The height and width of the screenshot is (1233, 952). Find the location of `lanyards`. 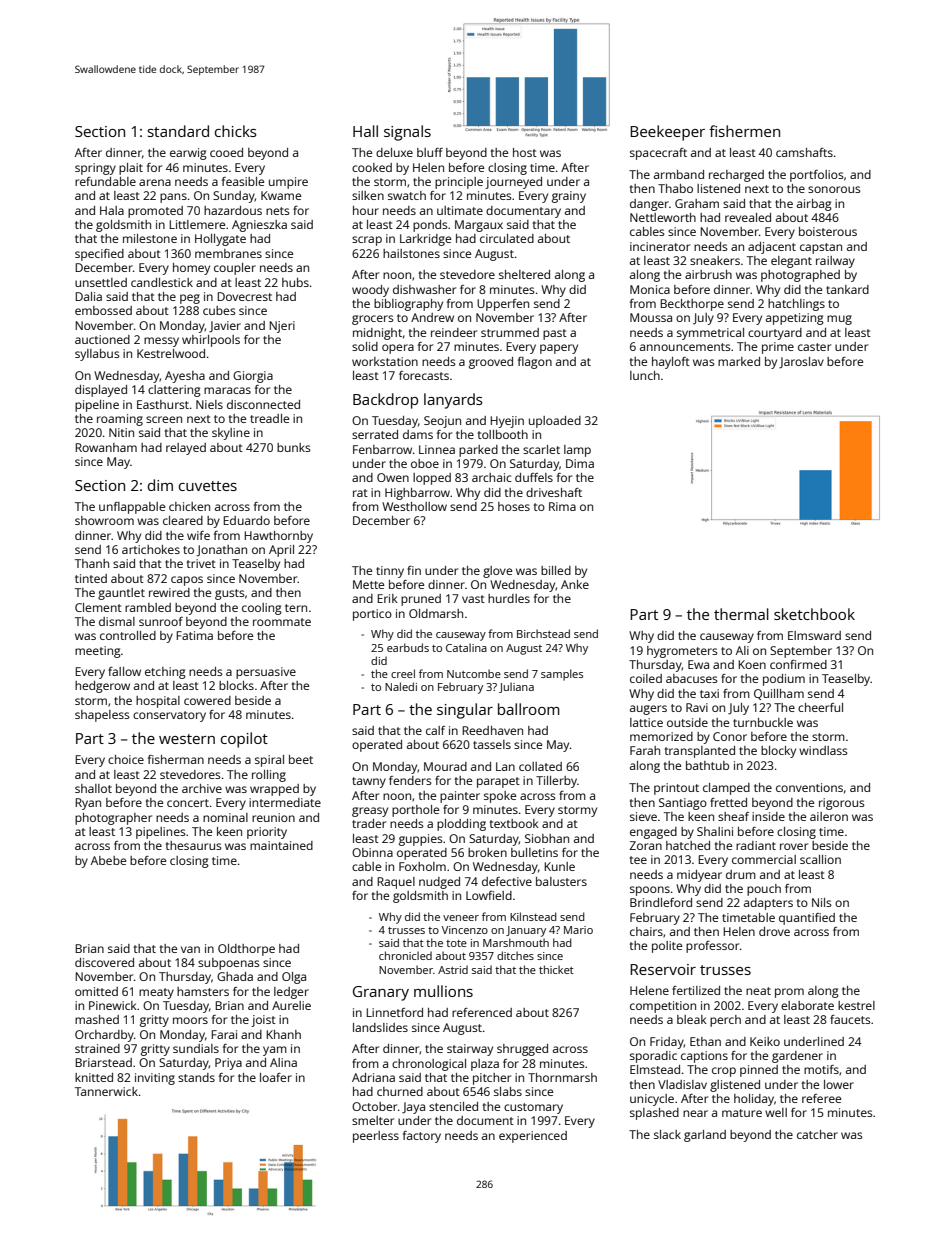

lanyards is located at coordinates (453, 401).
